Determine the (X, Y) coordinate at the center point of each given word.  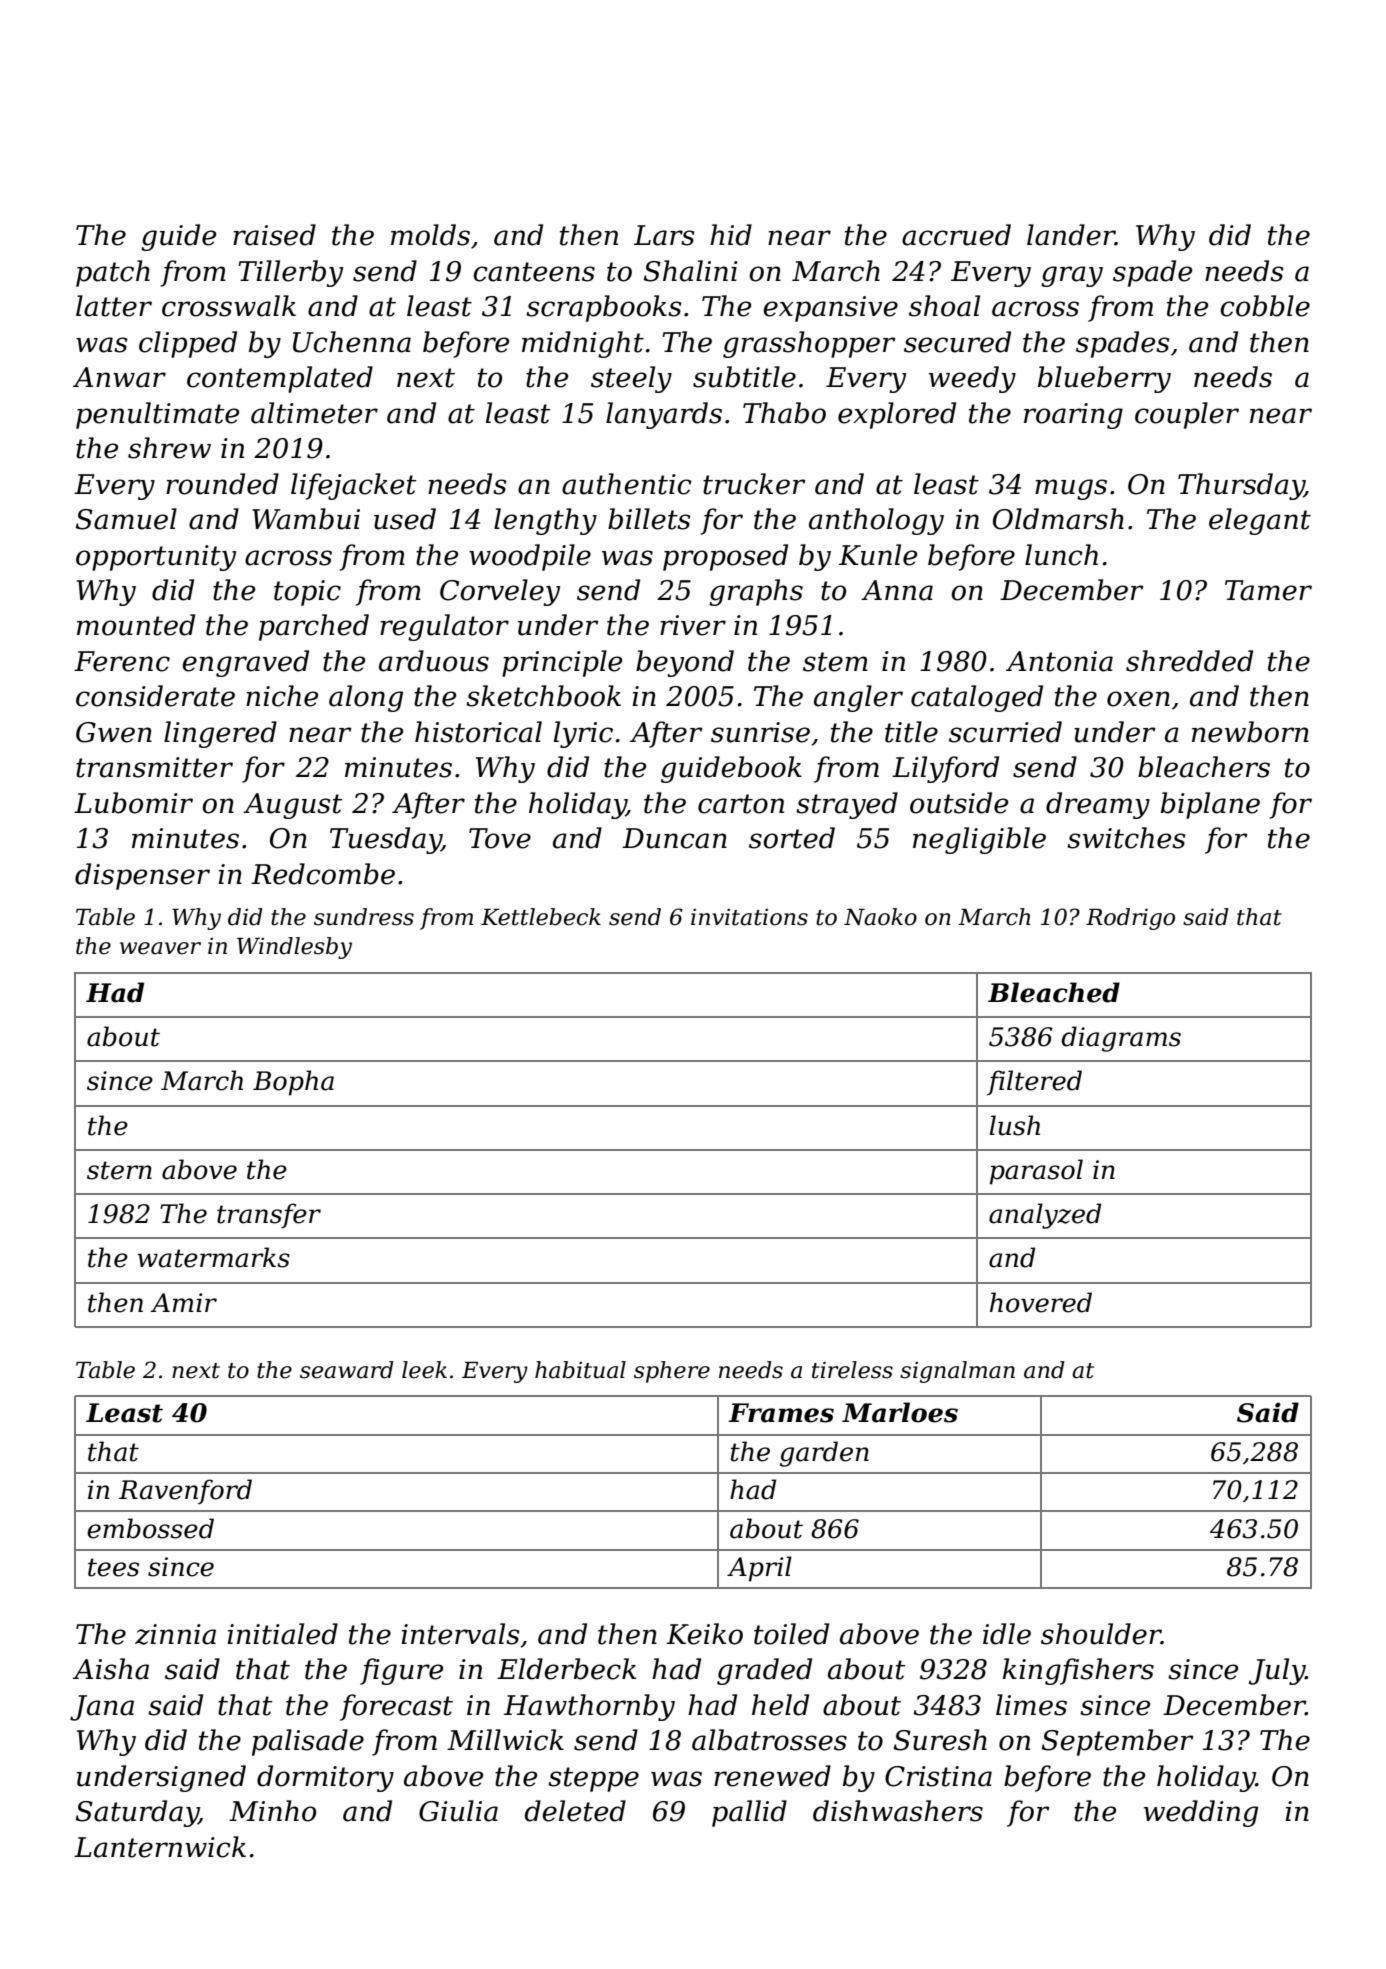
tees (113, 1567)
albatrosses (769, 1740)
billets (649, 519)
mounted (136, 625)
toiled (791, 1634)
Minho (272, 1811)
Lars (664, 235)
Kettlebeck (541, 917)
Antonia (1059, 661)
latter (114, 306)
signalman (957, 1372)
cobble (1265, 306)
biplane (1210, 805)
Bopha (293, 1083)
